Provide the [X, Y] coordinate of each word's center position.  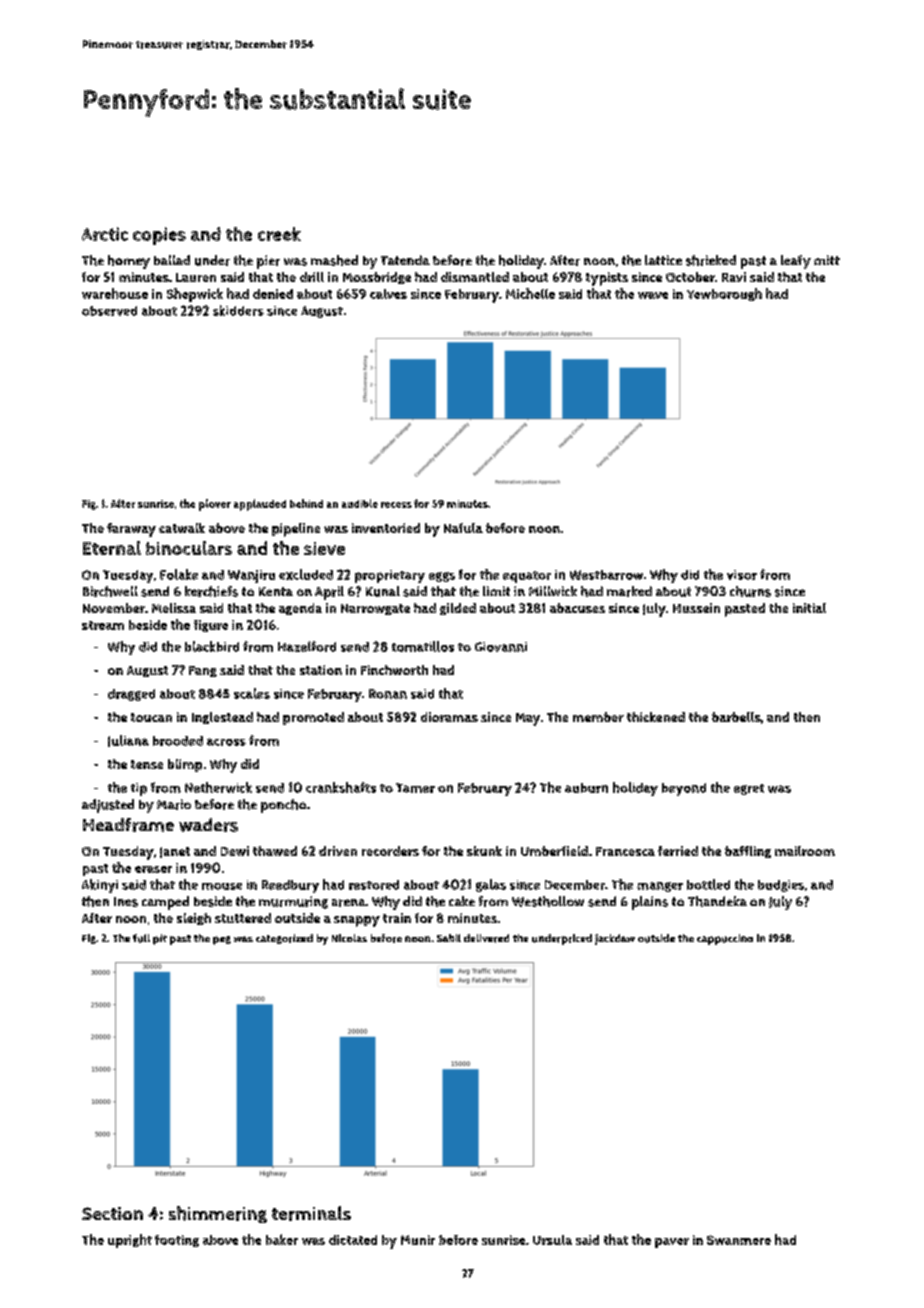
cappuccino [725, 939]
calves [388, 294]
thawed [275, 851]
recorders [390, 851]
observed [109, 311]
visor [742, 575]
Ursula [552, 1240]
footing [177, 1241]
